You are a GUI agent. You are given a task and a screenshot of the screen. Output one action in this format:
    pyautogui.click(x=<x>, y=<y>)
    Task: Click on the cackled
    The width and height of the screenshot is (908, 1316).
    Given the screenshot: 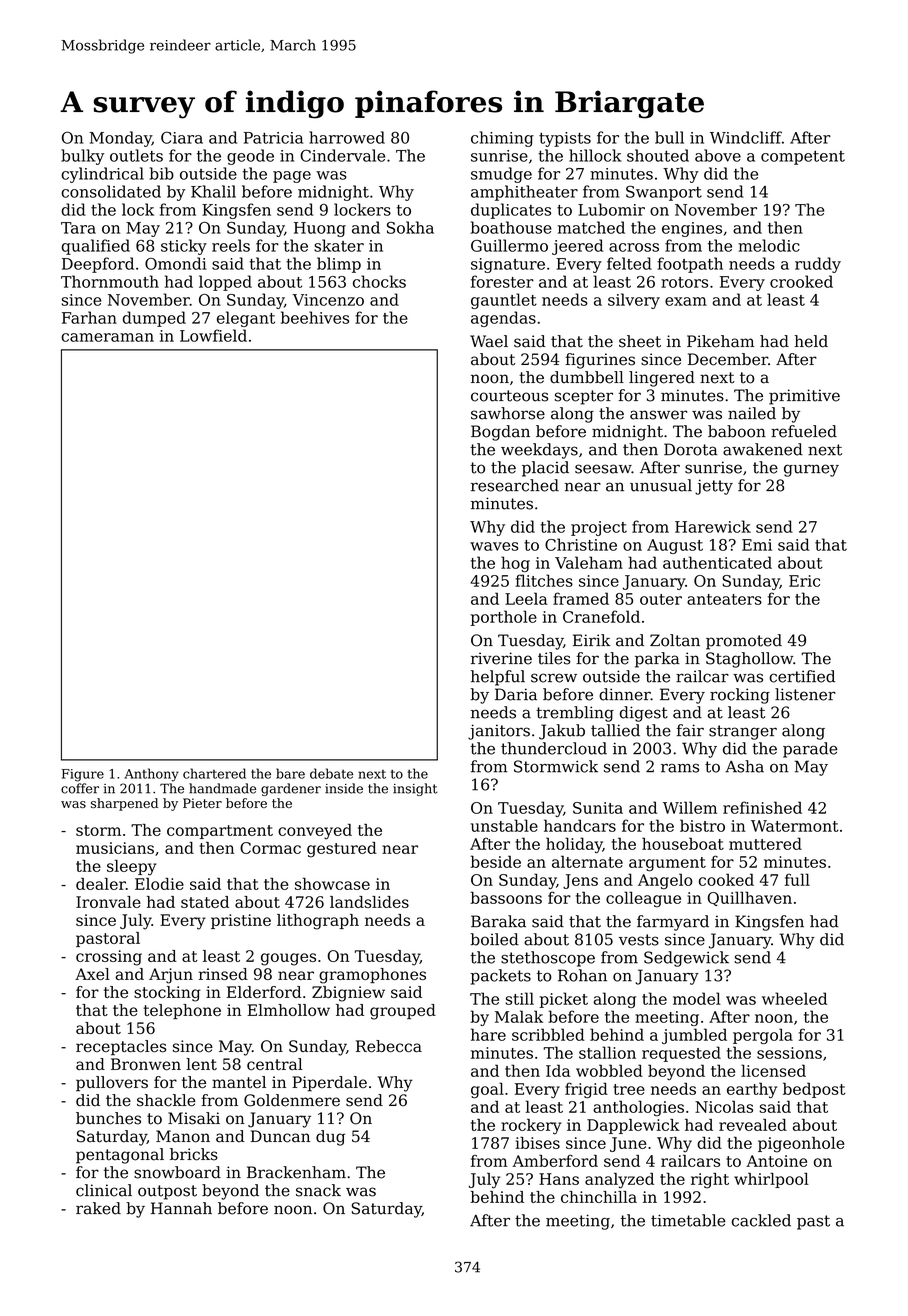 What is the action you would take?
    pyautogui.click(x=761, y=1220)
